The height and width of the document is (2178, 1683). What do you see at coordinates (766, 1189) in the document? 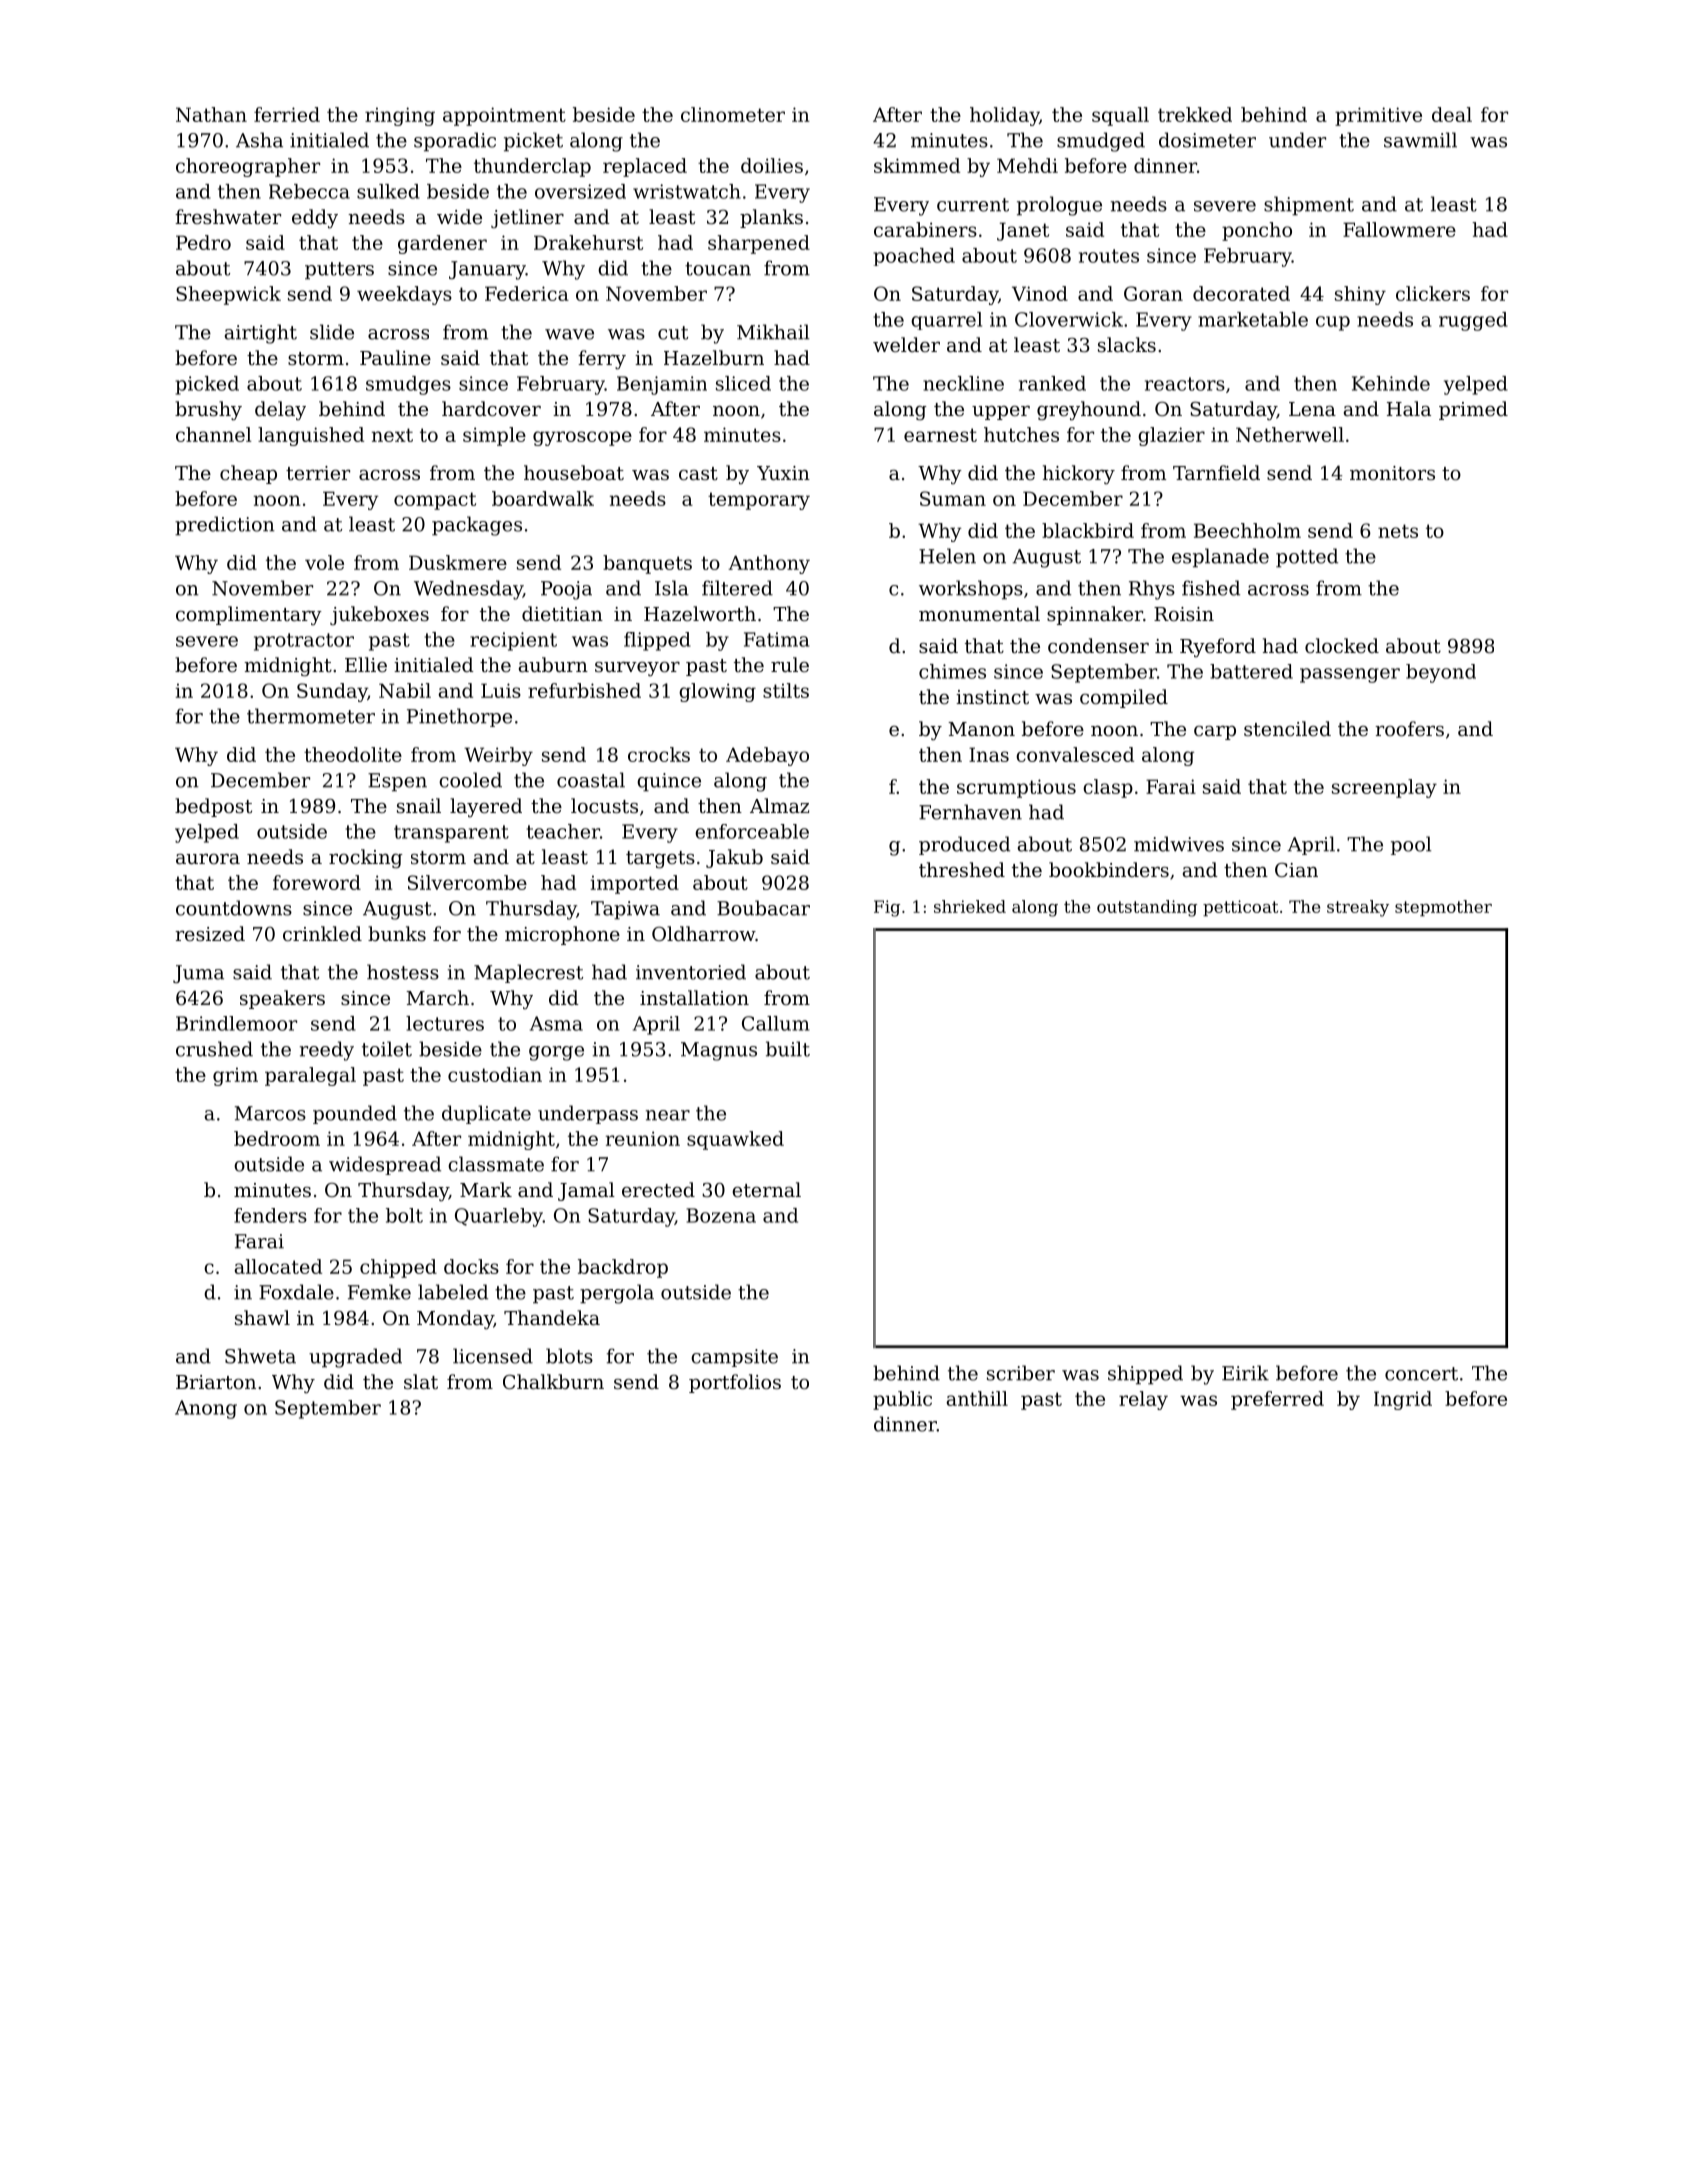
I see `eternal` at bounding box center [766, 1189].
